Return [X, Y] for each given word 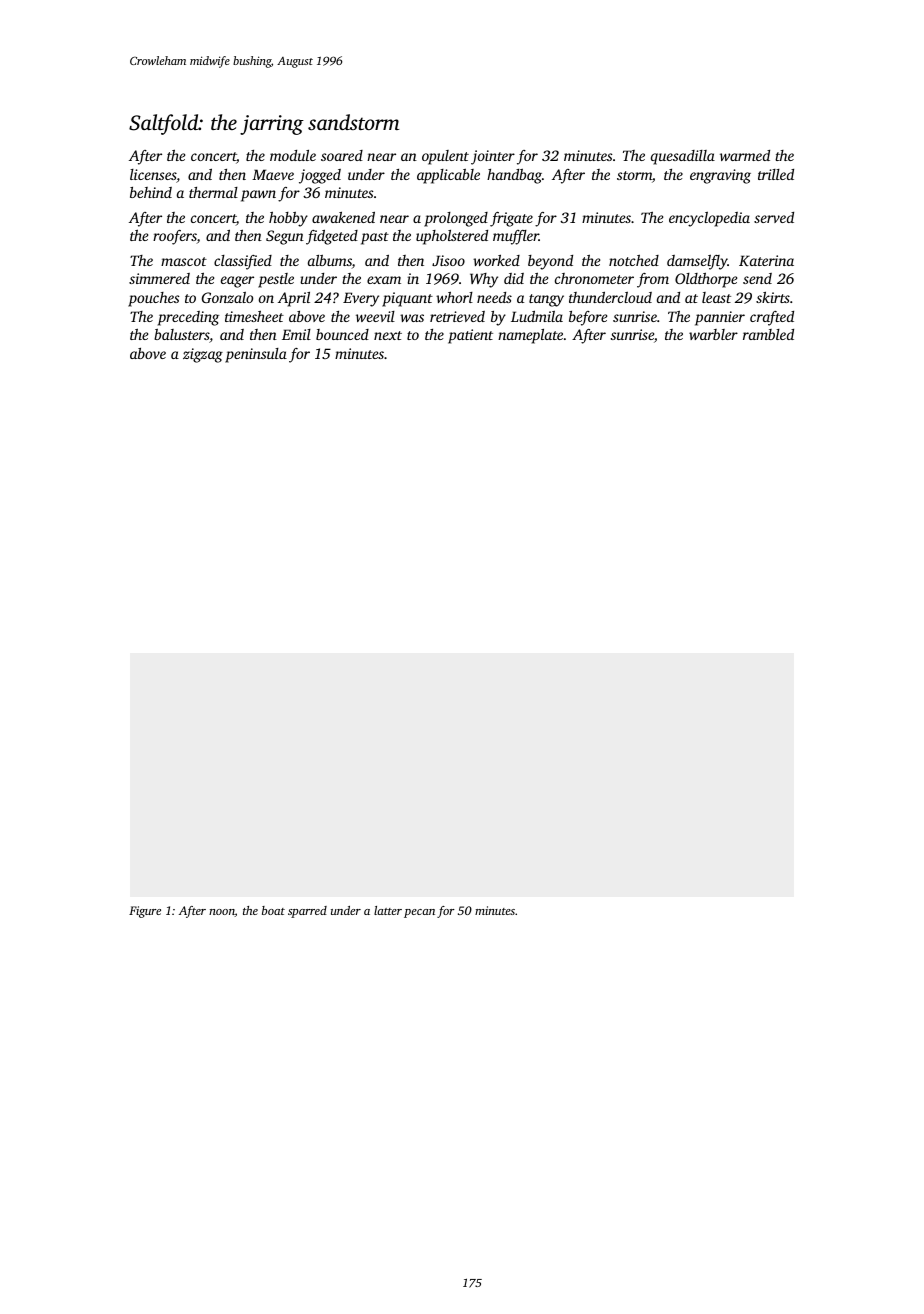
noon [222, 913]
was [412, 318]
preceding [188, 318]
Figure [145, 912]
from [653, 280]
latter [388, 910]
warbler [713, 334]
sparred [307, 912]
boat [273, 910]
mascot [184, 261]
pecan [419, 913]
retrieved [457, 316]
